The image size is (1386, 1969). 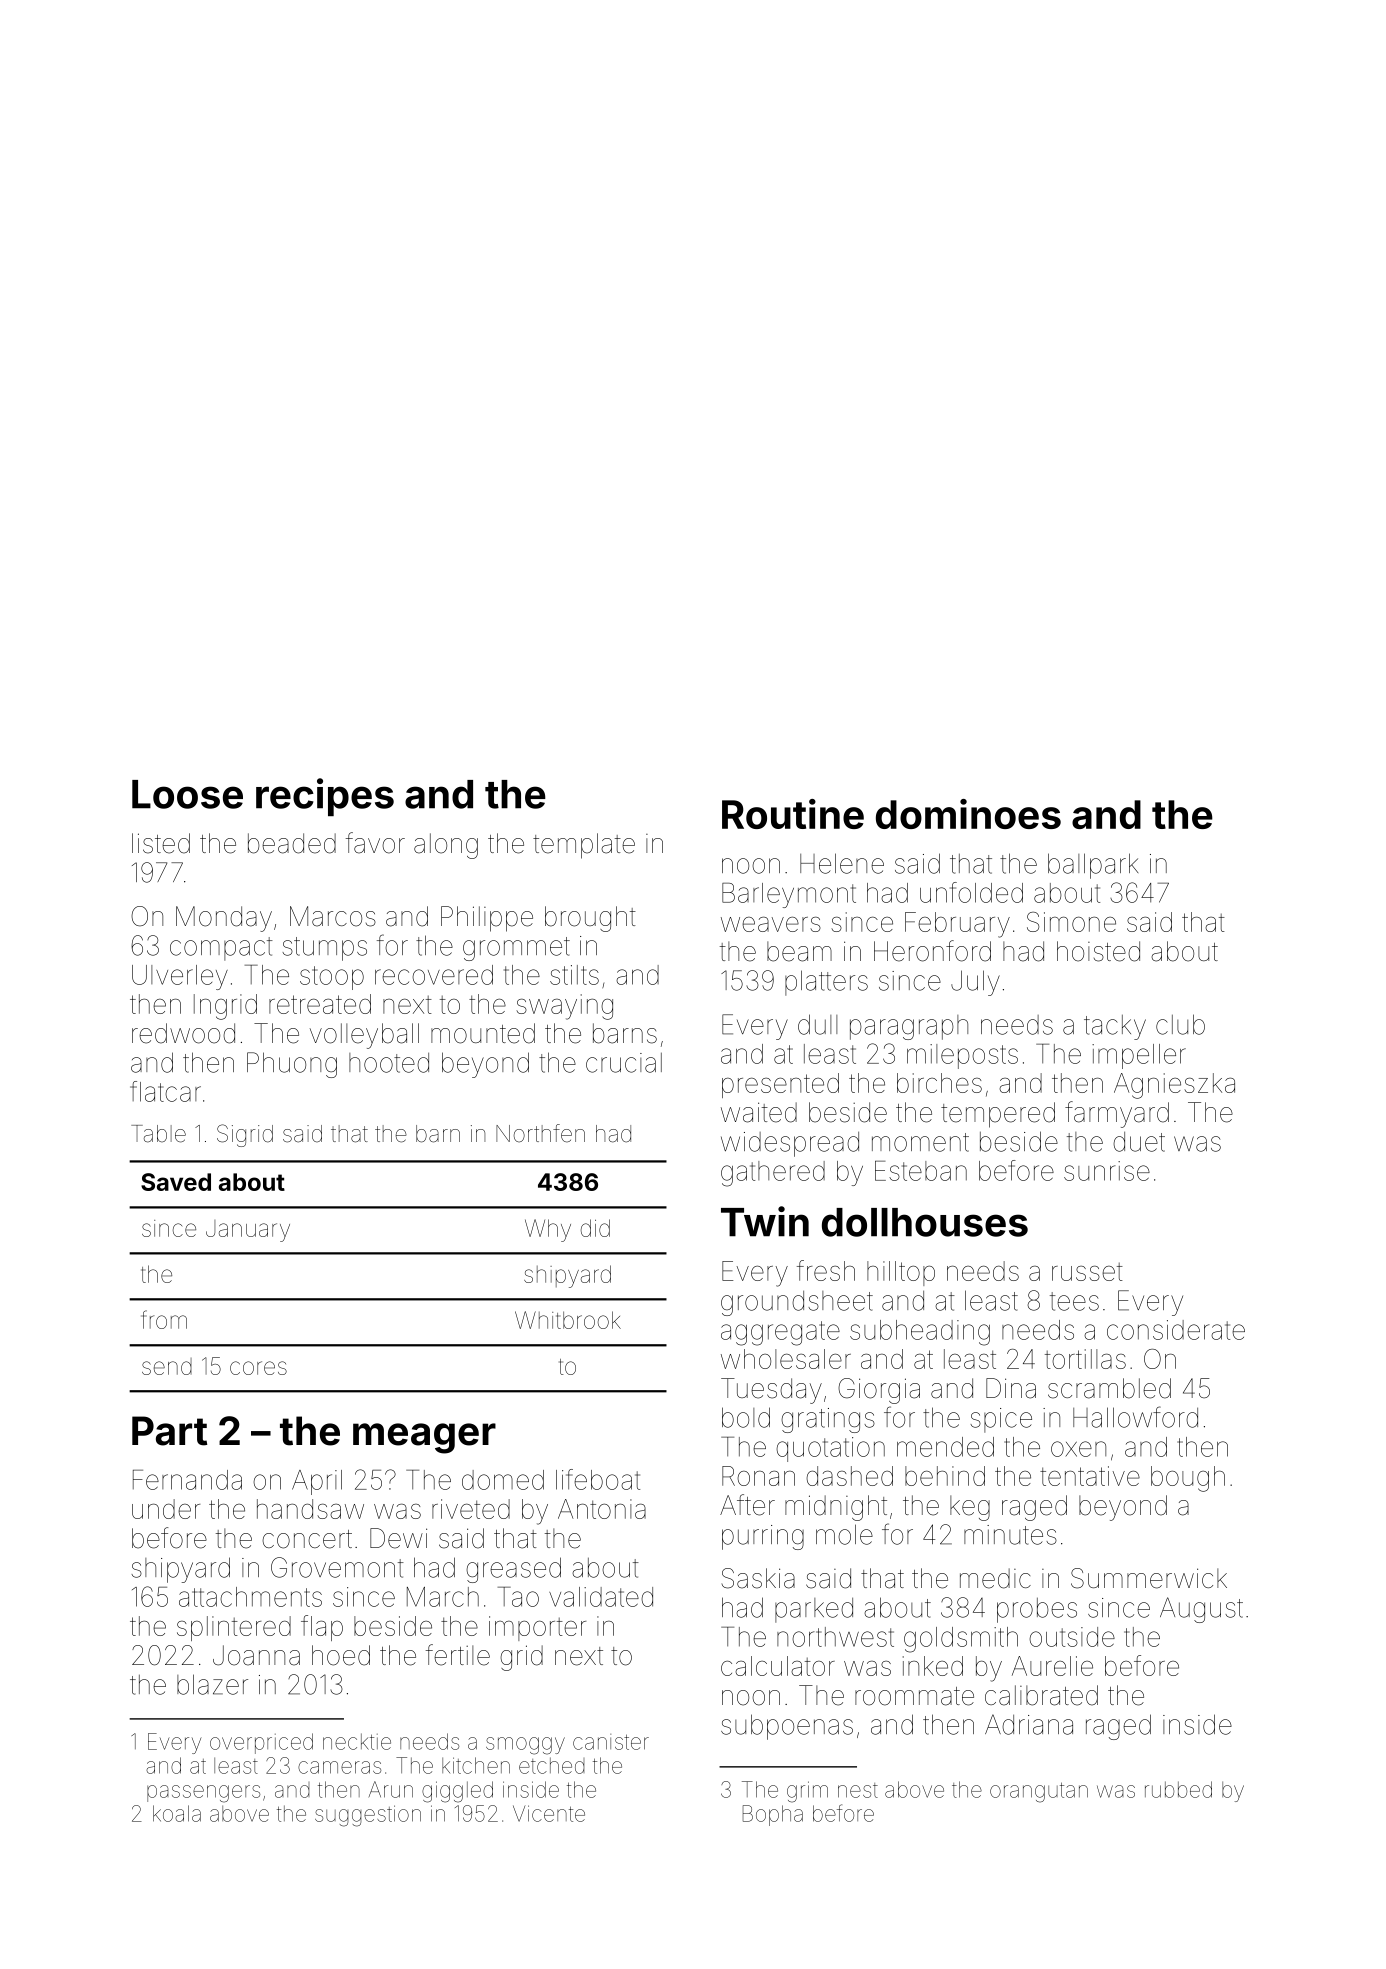 What do you see at coordinates (858, 1790) in the screenshot?
I see `nest` at bounding box center [858, 1790].
